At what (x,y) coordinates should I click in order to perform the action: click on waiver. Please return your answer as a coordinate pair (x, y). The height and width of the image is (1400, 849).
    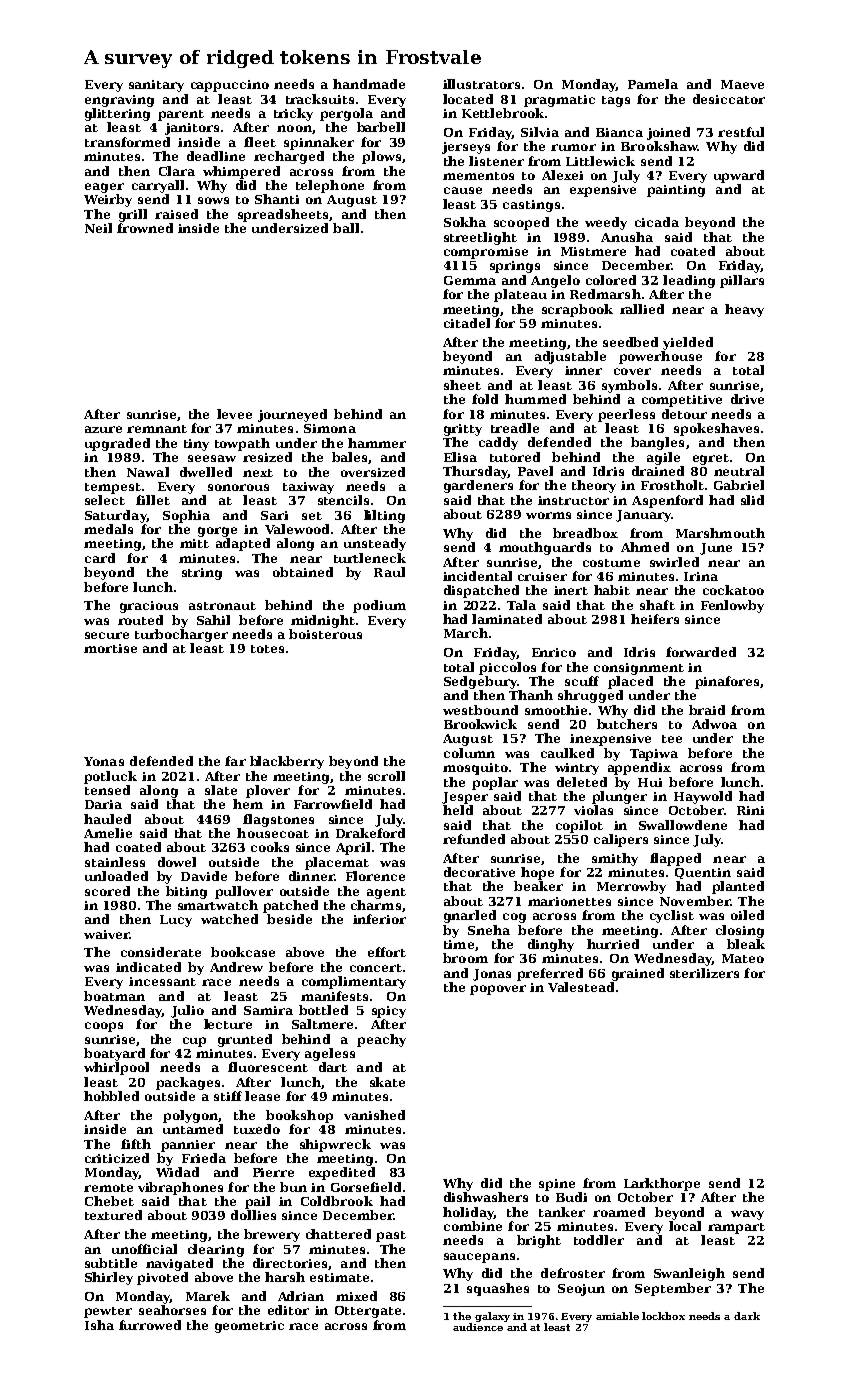
    Looking at the image, I should click on (107, 934).
